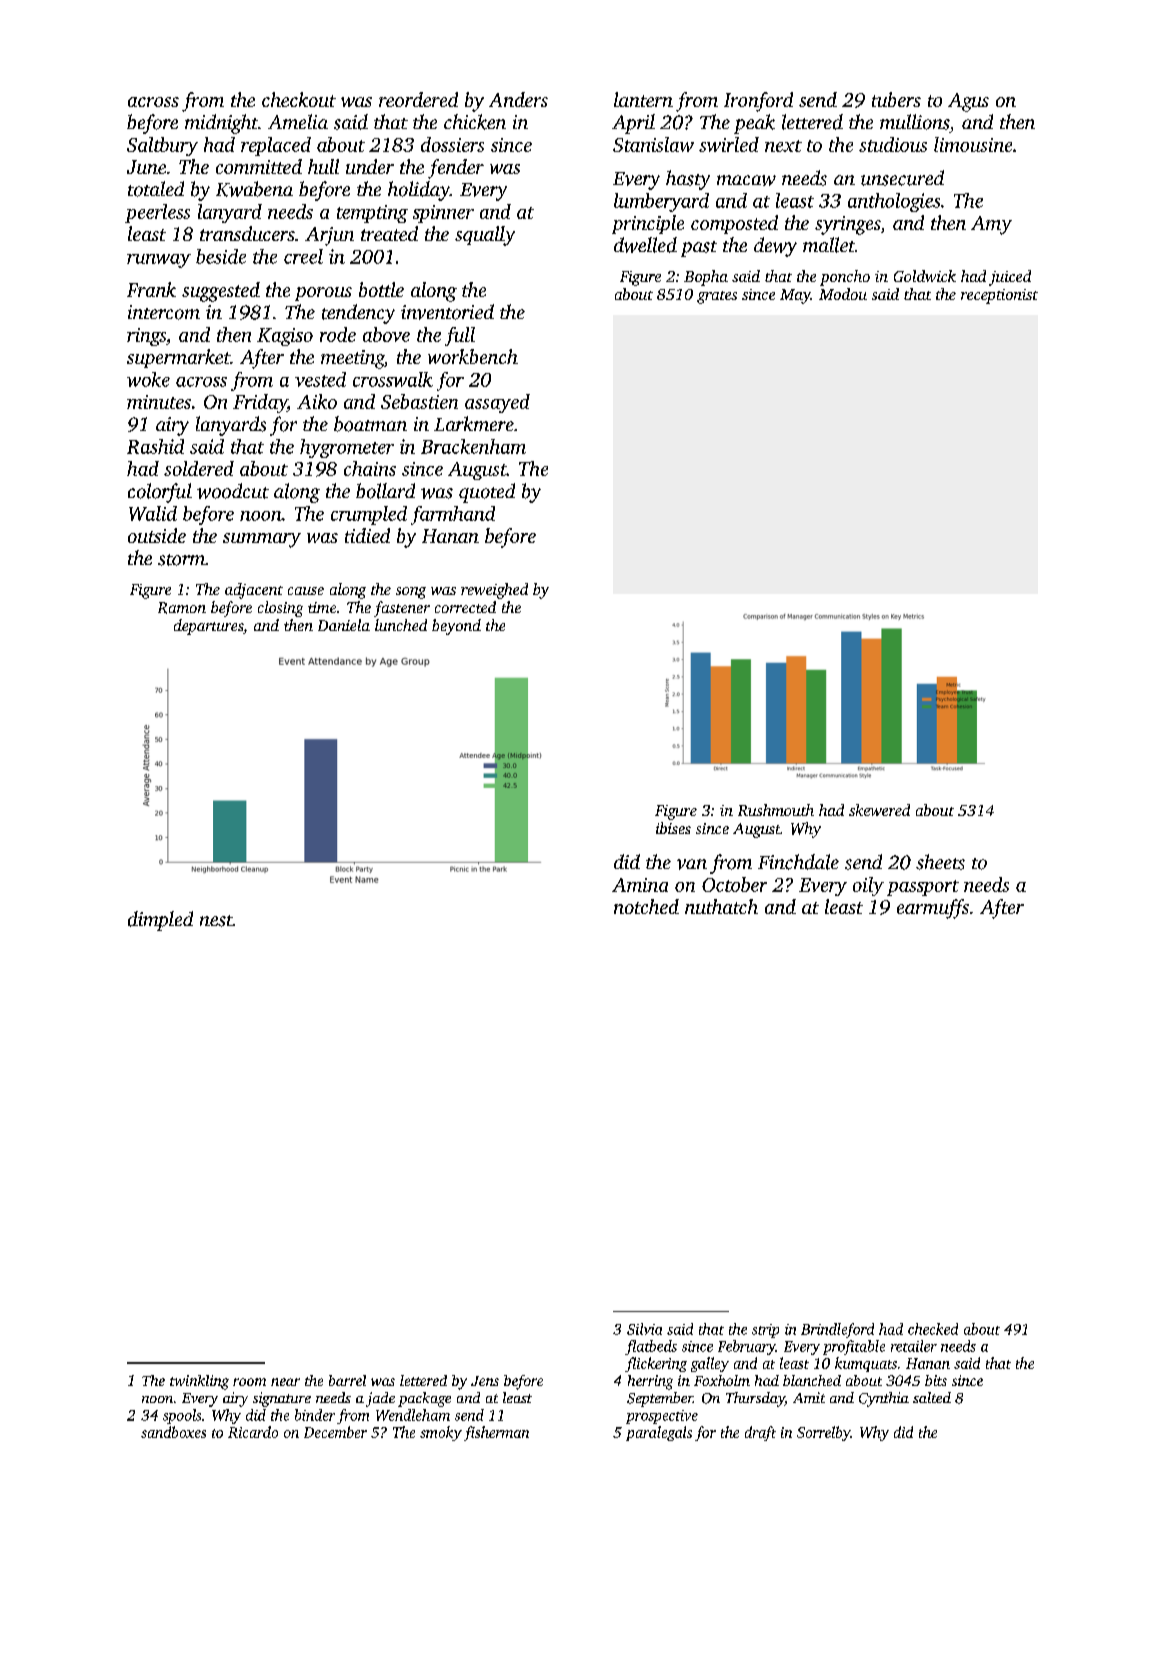 This screenshot has width=1165, height=1654. I want to click on Sorrelby, so click(823, 1433).
